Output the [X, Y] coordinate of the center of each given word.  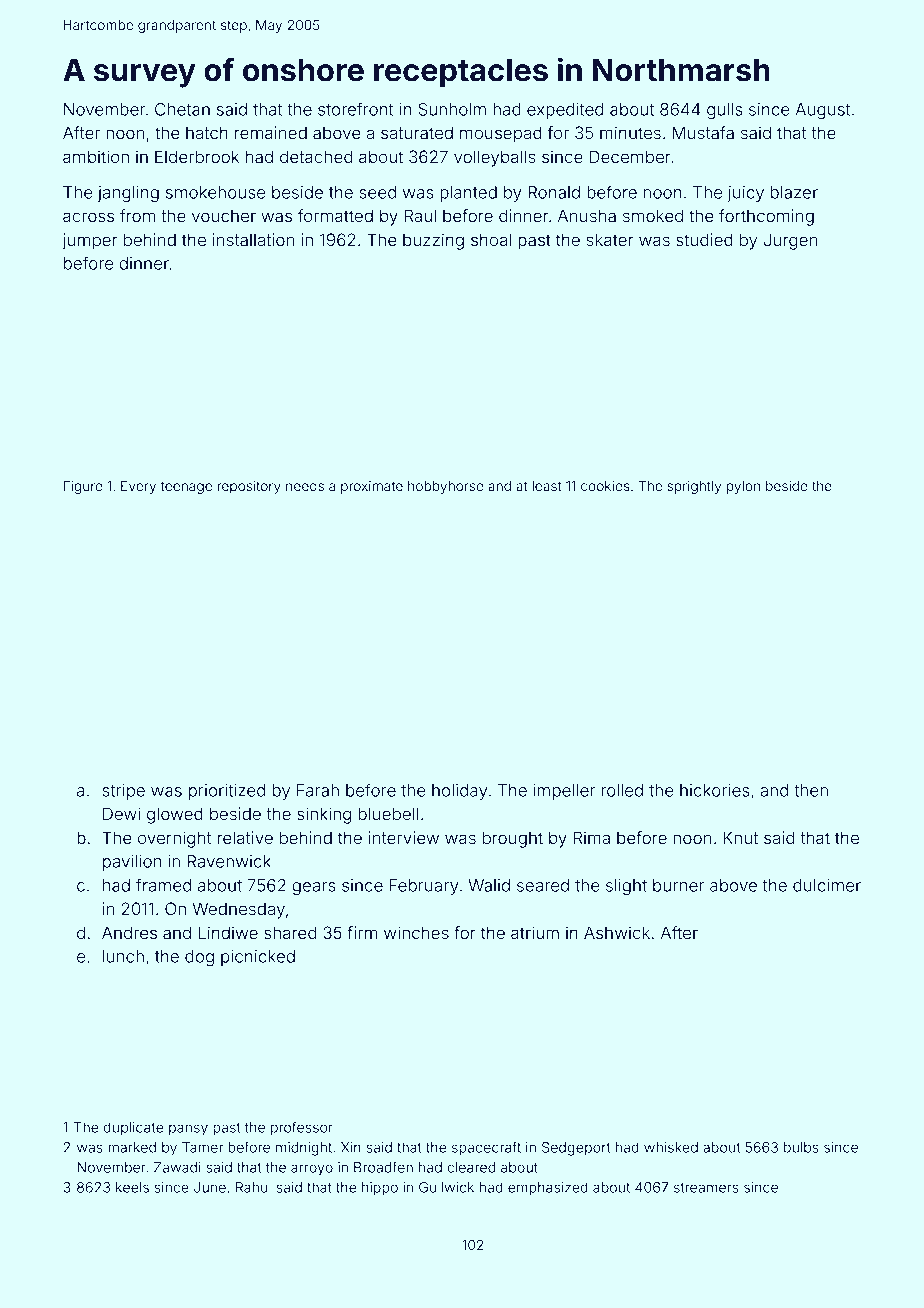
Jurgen [790, 241]
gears [314, 888]
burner [678, 885]
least [546, 486]
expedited [565, 111]
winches [416, 932]
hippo [380, 1189]
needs [305, 486]
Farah [318, 790]
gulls [724, 111]
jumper [90, 241]
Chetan [182, 109]
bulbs [801, 1147]
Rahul [253, 1187]
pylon [743, 487]
